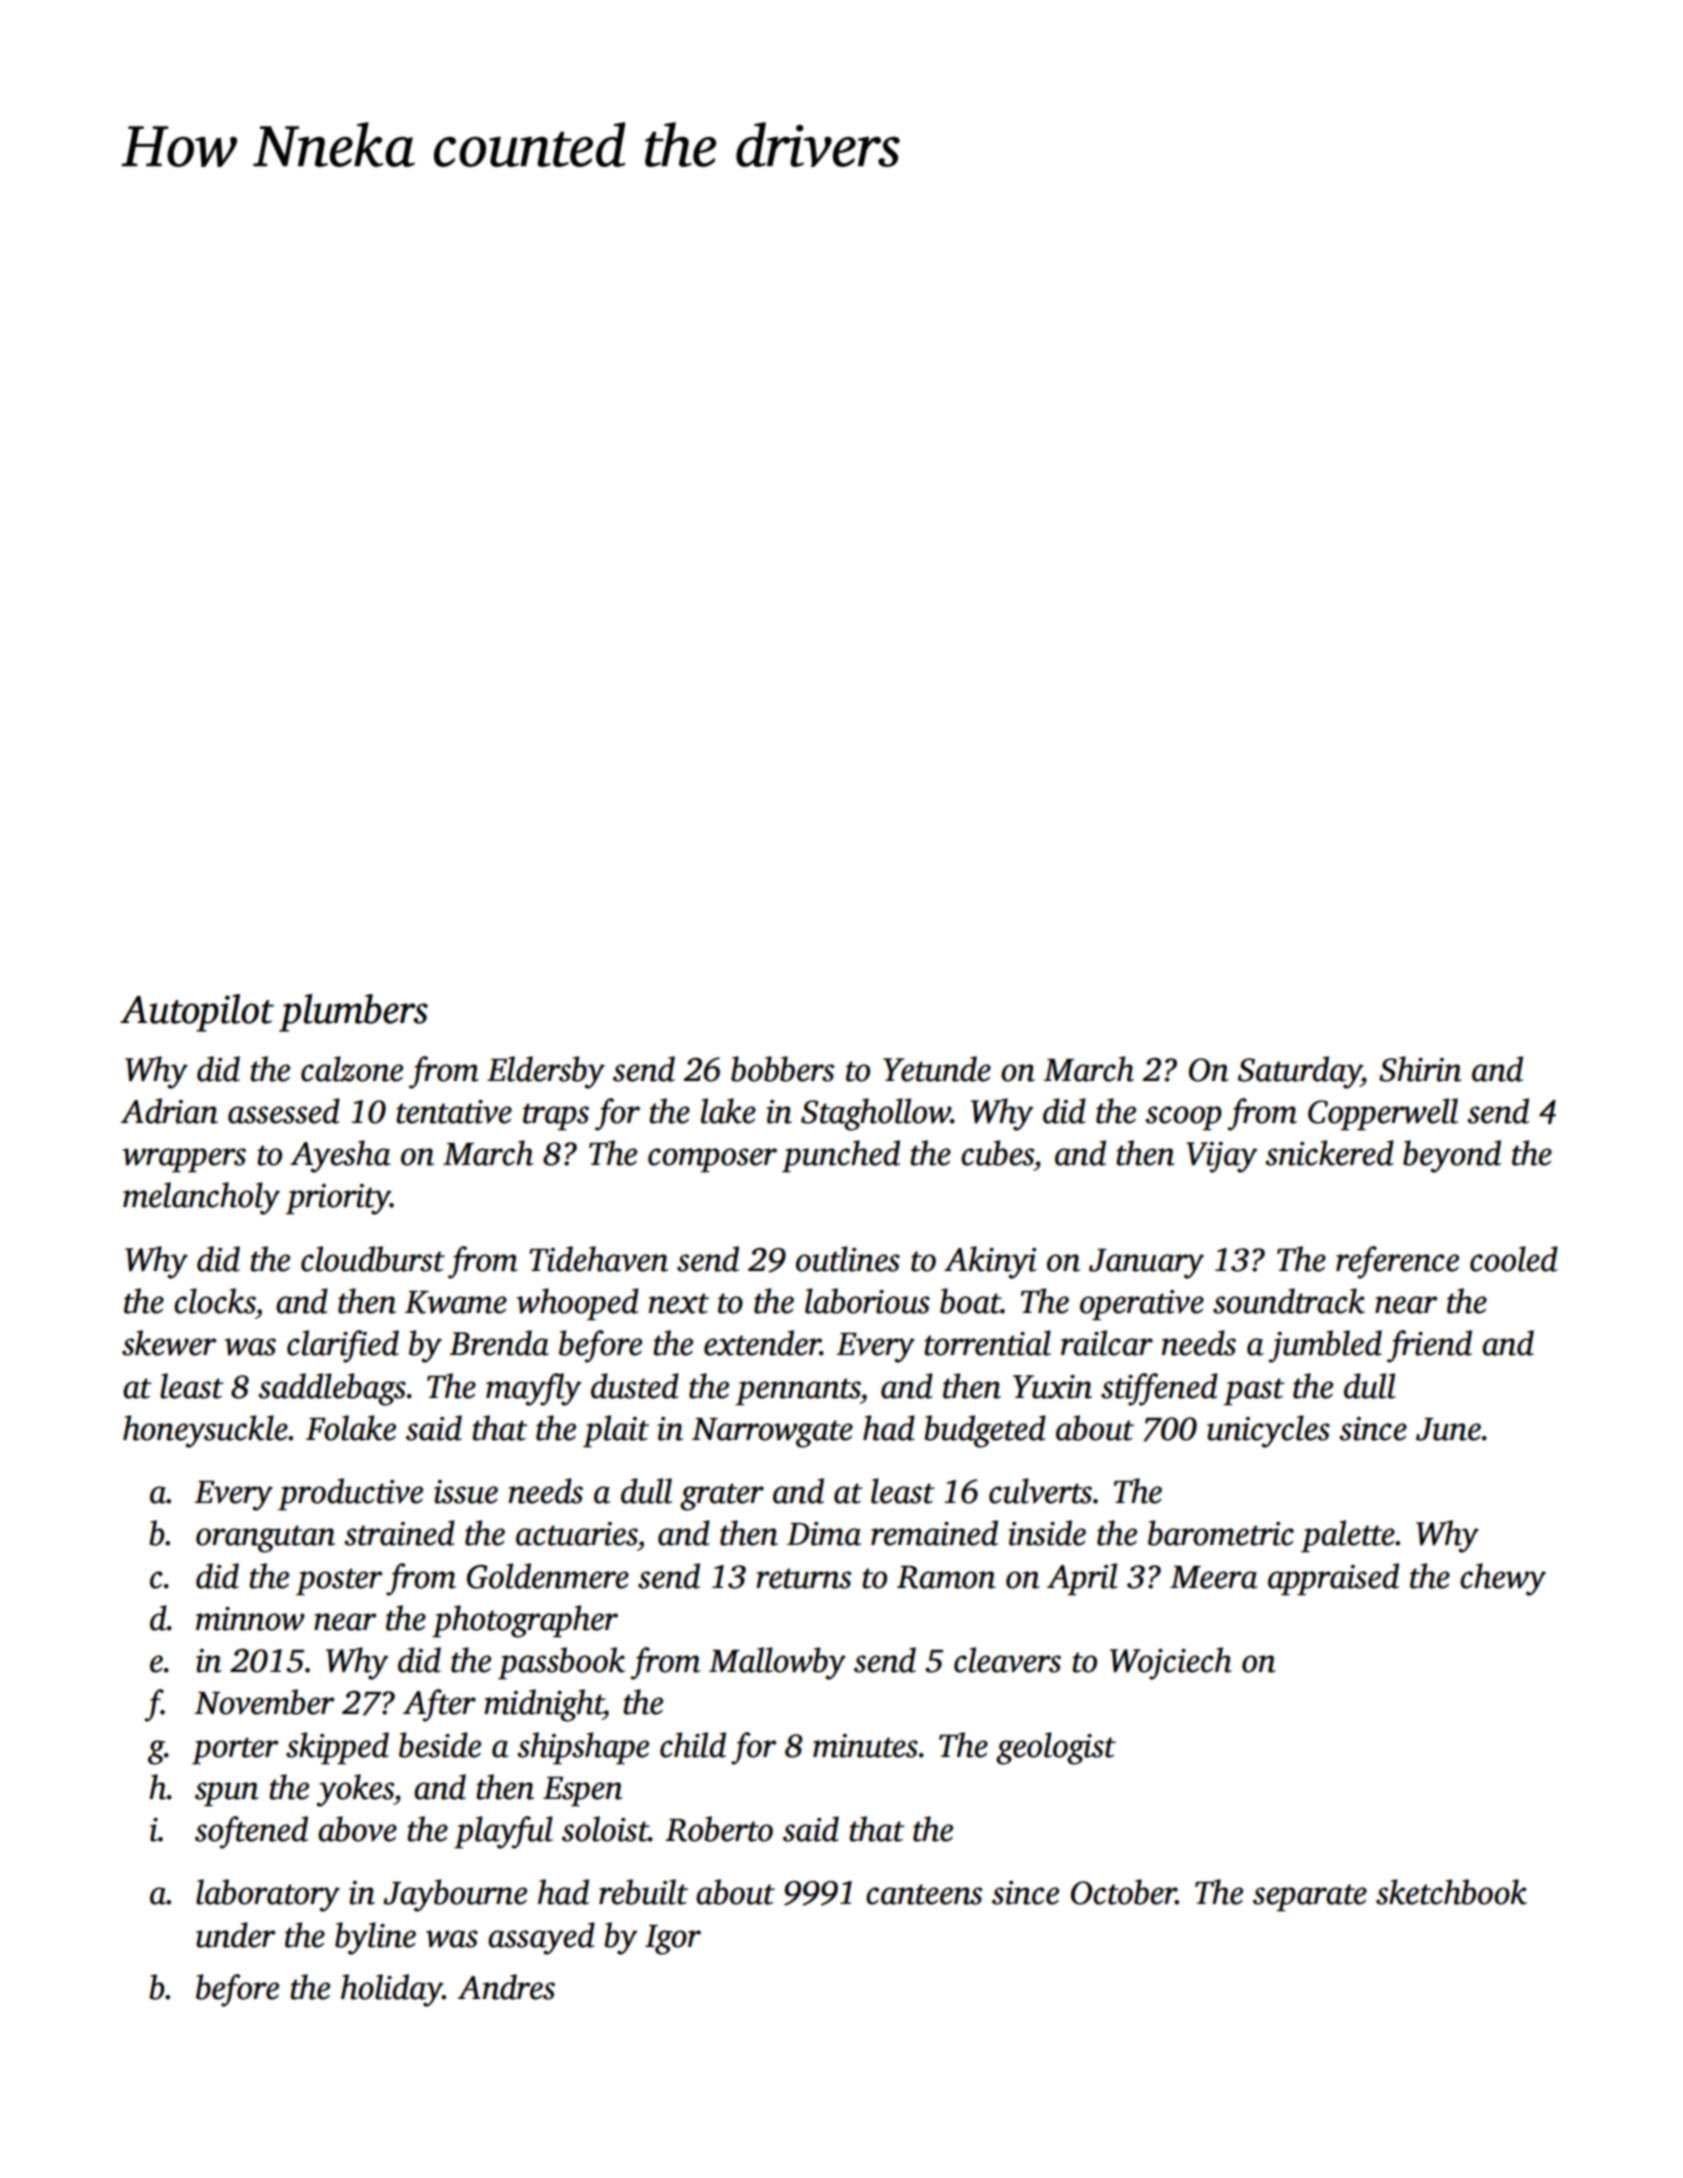 This image has height=2178, width=1683. I want to click on Shirin, so click(1420, 1069).
